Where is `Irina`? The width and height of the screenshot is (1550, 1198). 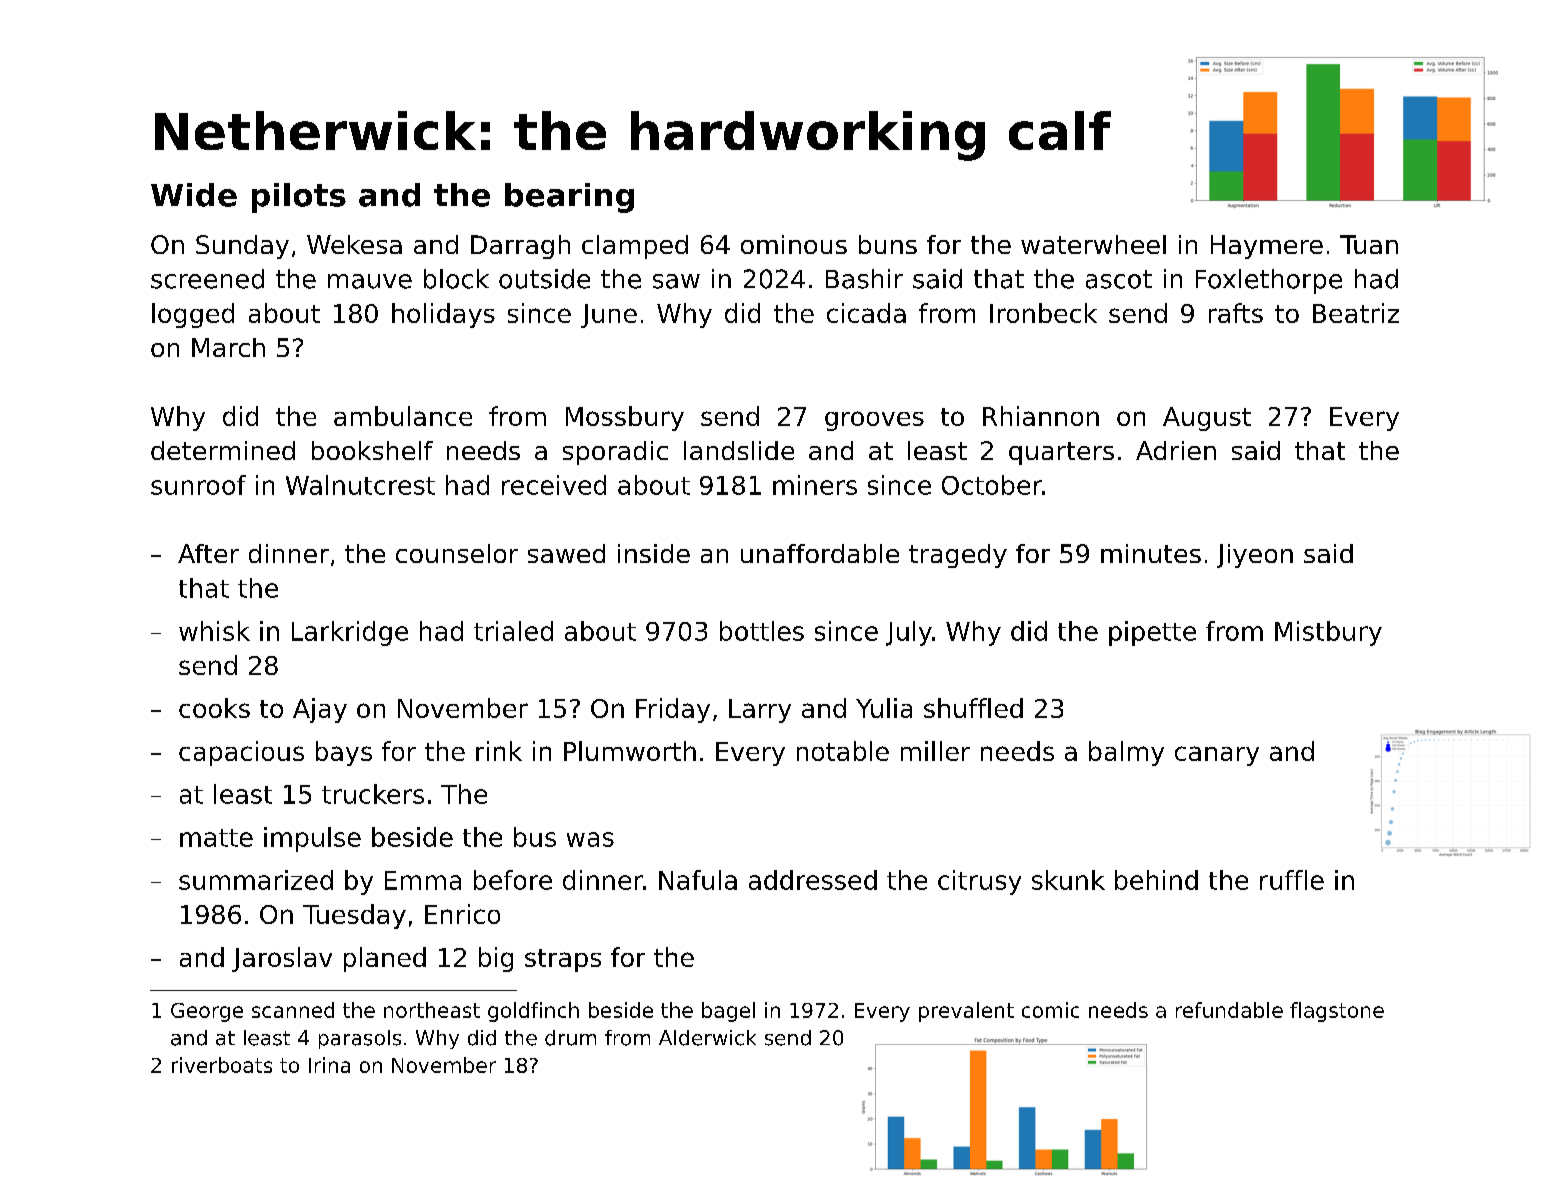 Irina is located at coordinates (329, 1065).
